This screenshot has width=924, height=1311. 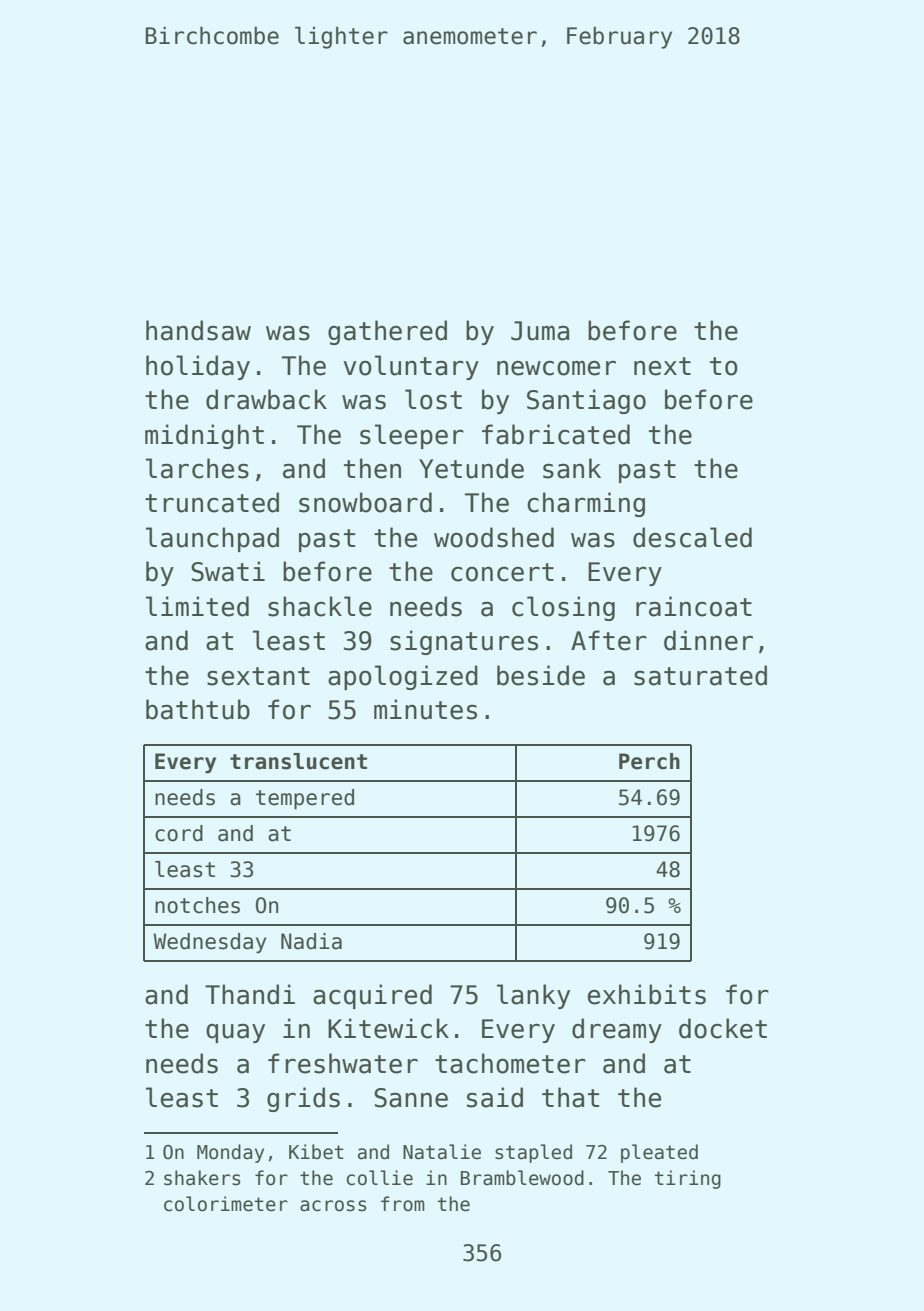 I want to click on handsaw, so click(x=198, y=330).
